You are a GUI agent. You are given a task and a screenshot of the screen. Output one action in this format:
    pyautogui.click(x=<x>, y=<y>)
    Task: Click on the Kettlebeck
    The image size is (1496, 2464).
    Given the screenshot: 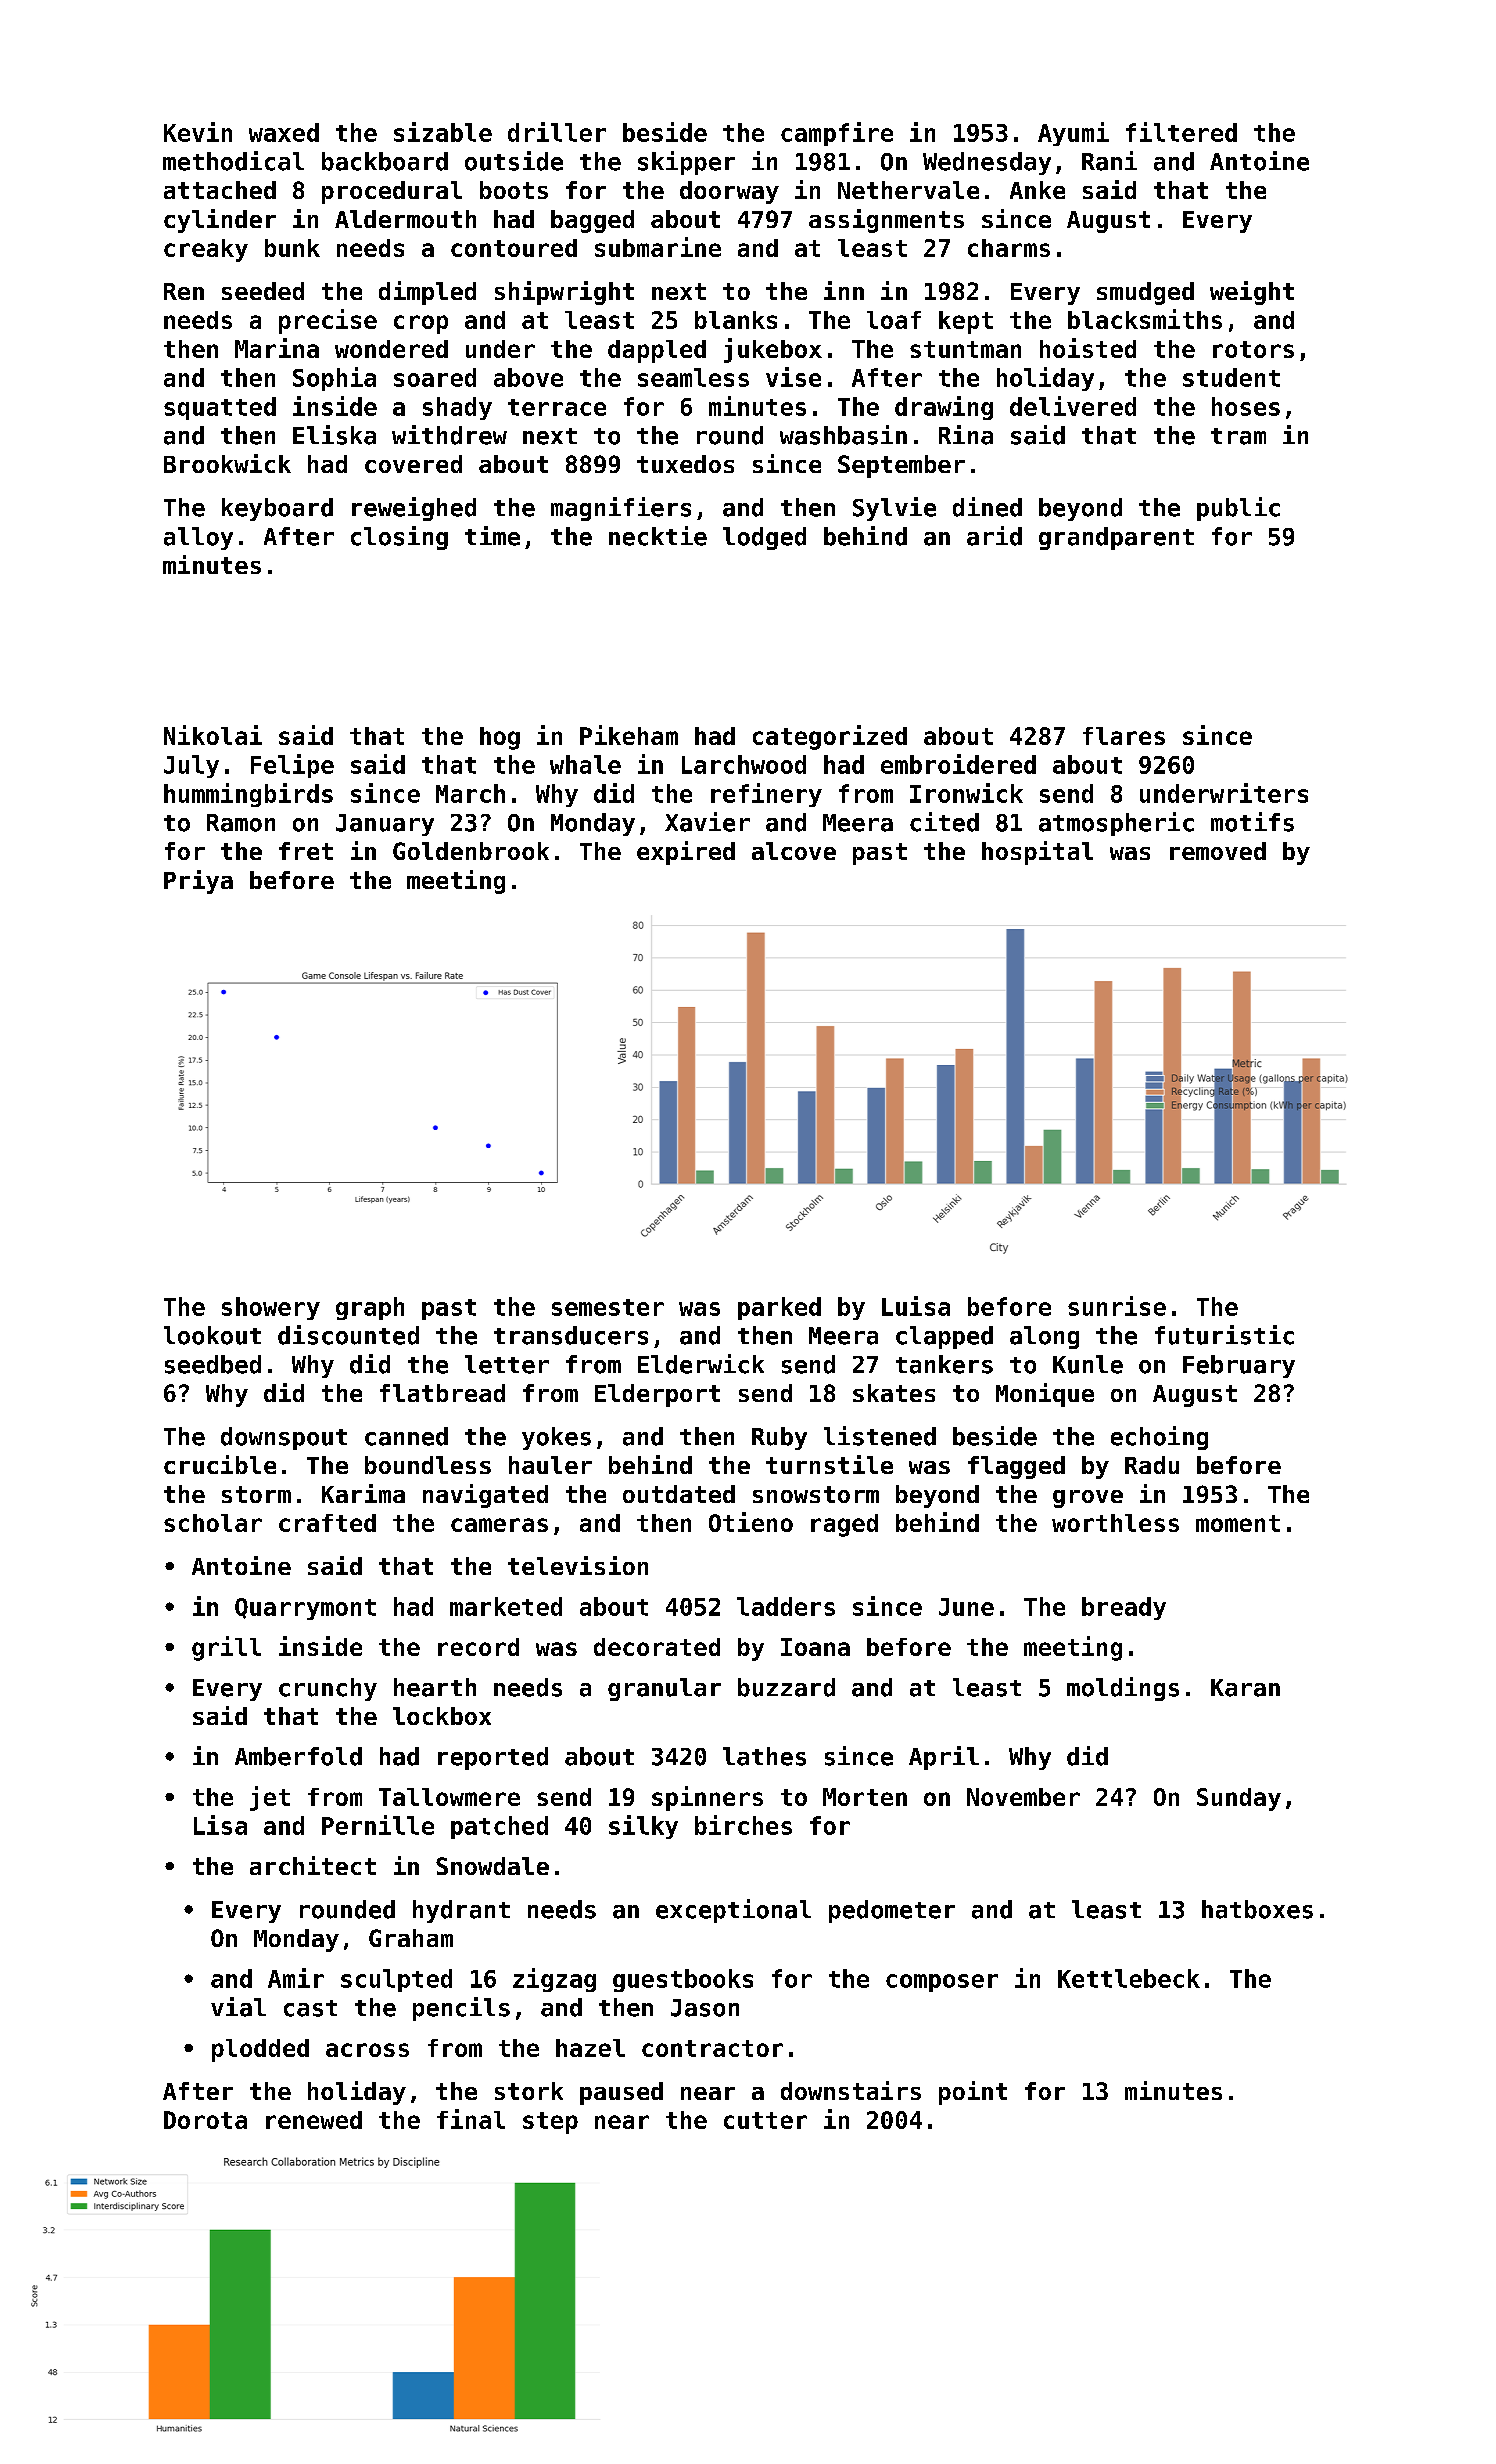 What is the action you would take?
    pyautogui.click(x=1129, y=1978)
